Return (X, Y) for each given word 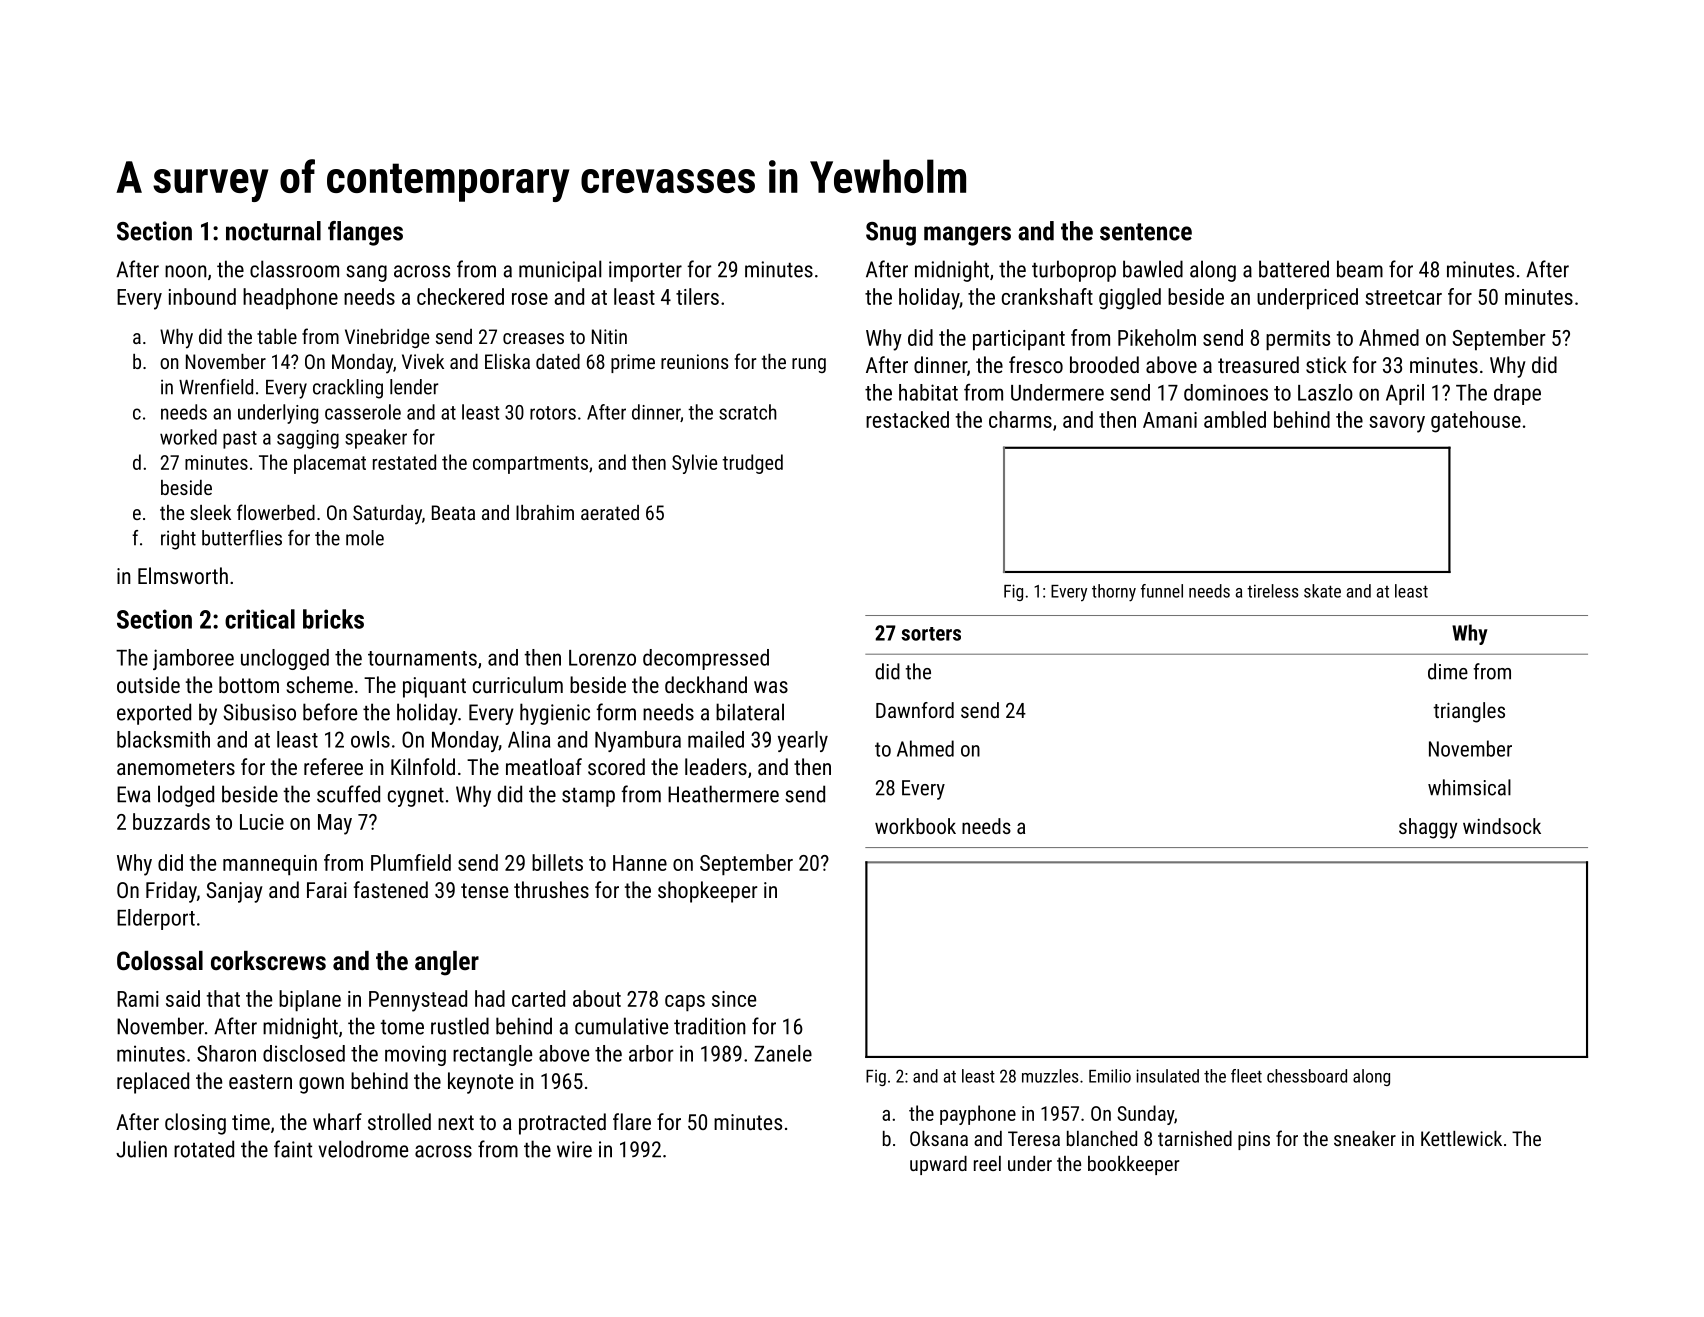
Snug (891, 234)
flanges (365, 233)
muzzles (1050, 1076)
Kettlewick (1461, 1138)
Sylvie (694, 464)
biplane (310, 1000)
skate (1322, 591)
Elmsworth (183, 575)
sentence (1146, 232)
